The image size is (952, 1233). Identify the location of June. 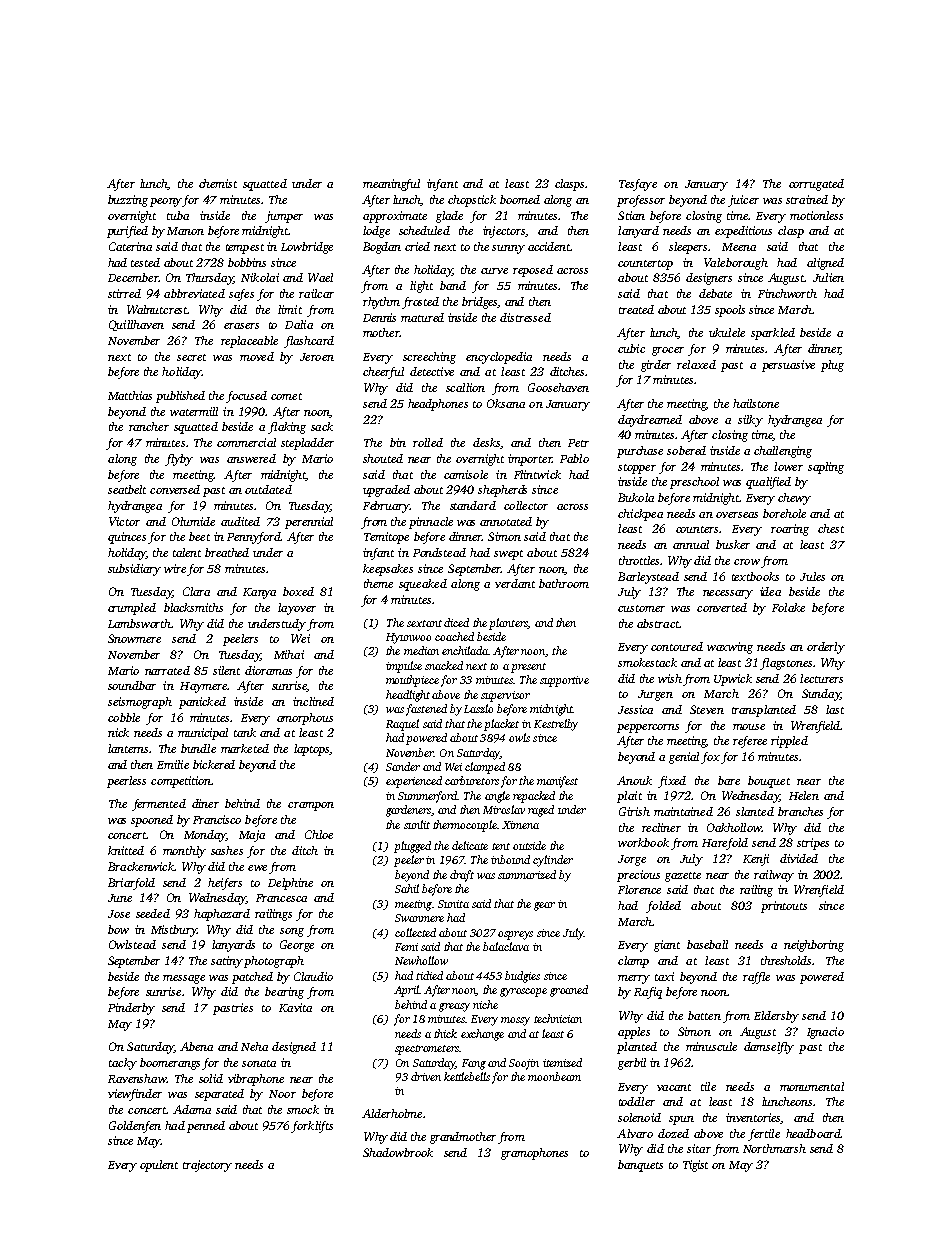
(120, 898).
